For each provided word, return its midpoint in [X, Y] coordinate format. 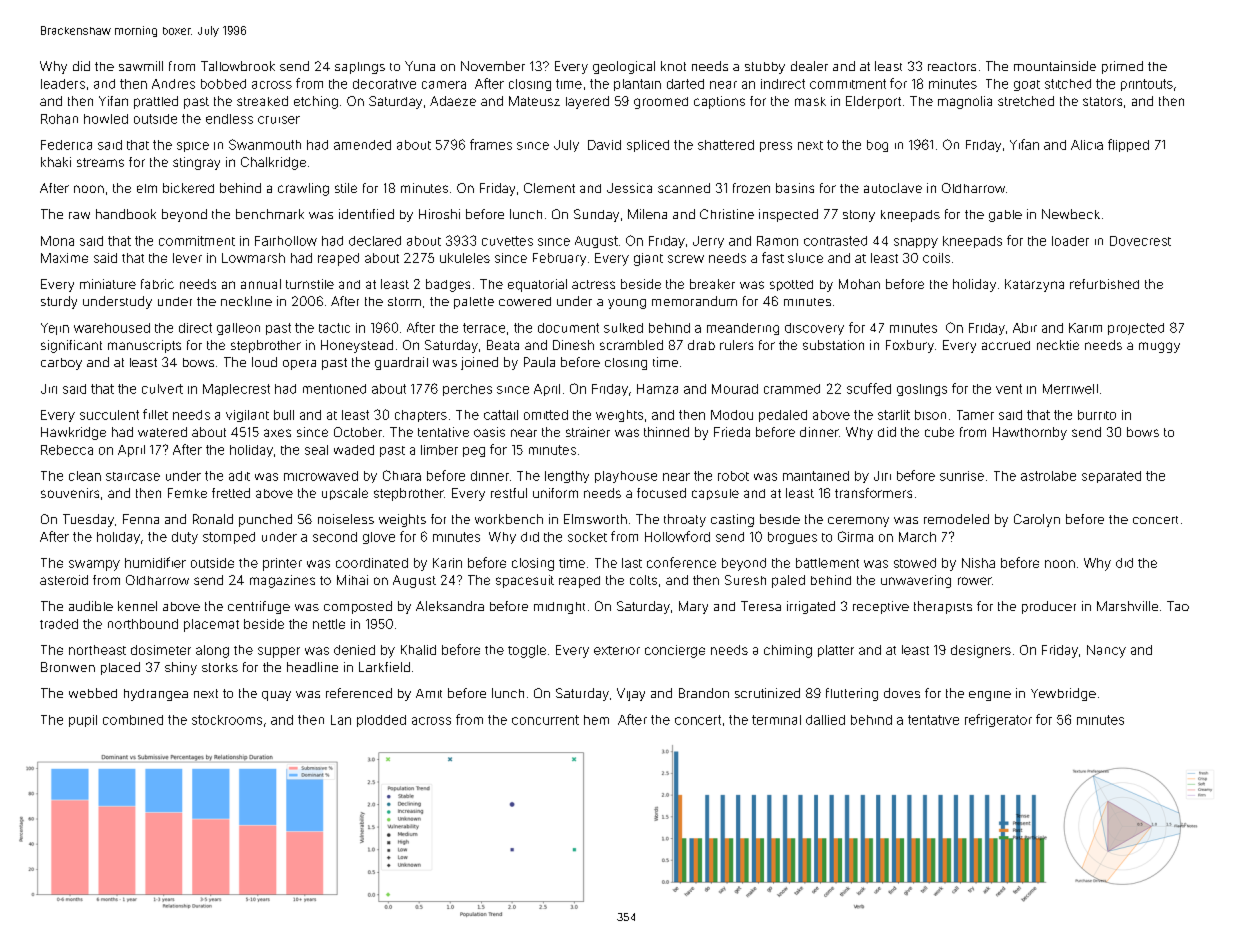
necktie [1058, 345]
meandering [743, 329]
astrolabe [1048, 476]
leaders [63, 84]
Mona [57, 241]
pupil [83, 721]
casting [732, 520]
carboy [61, 364]
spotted [791, 285]
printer [282, 564]
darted [685, 84]
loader [1070, 241]
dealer [809, 66]
